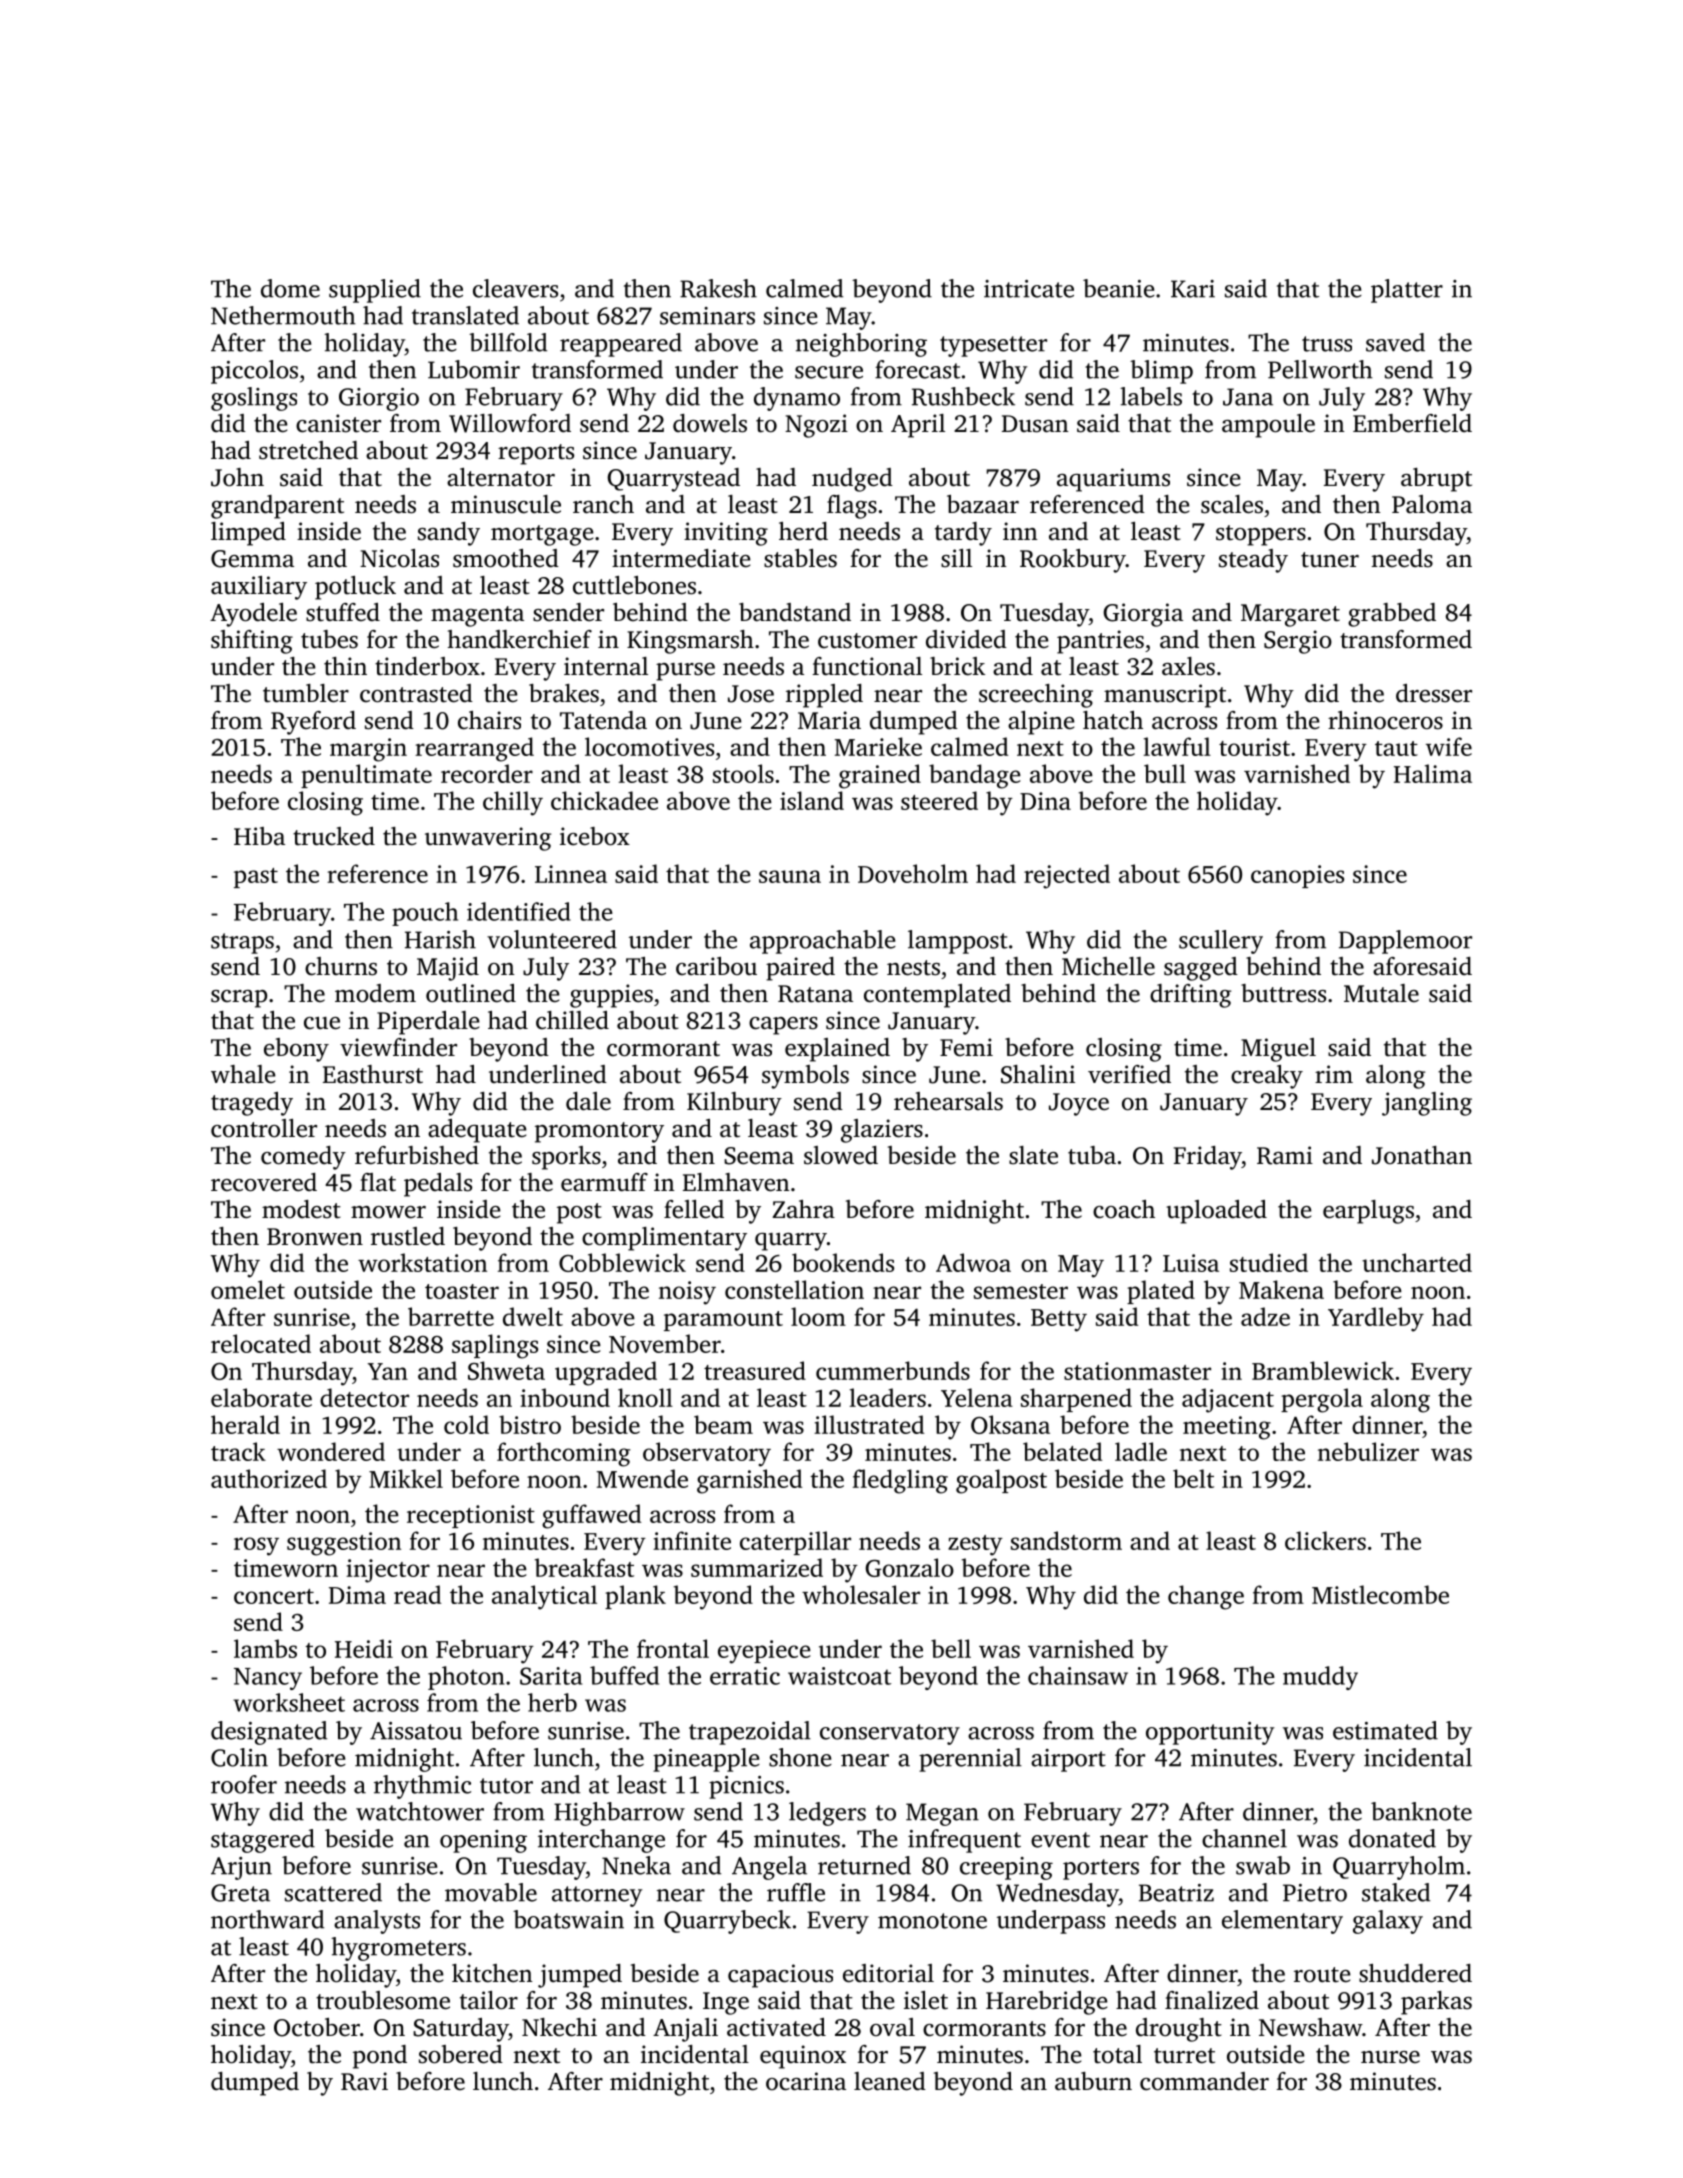 The image size is (1683, 2178). Describe the element at coordinates (824, 696) in the document. I see `rippled` at that location.
